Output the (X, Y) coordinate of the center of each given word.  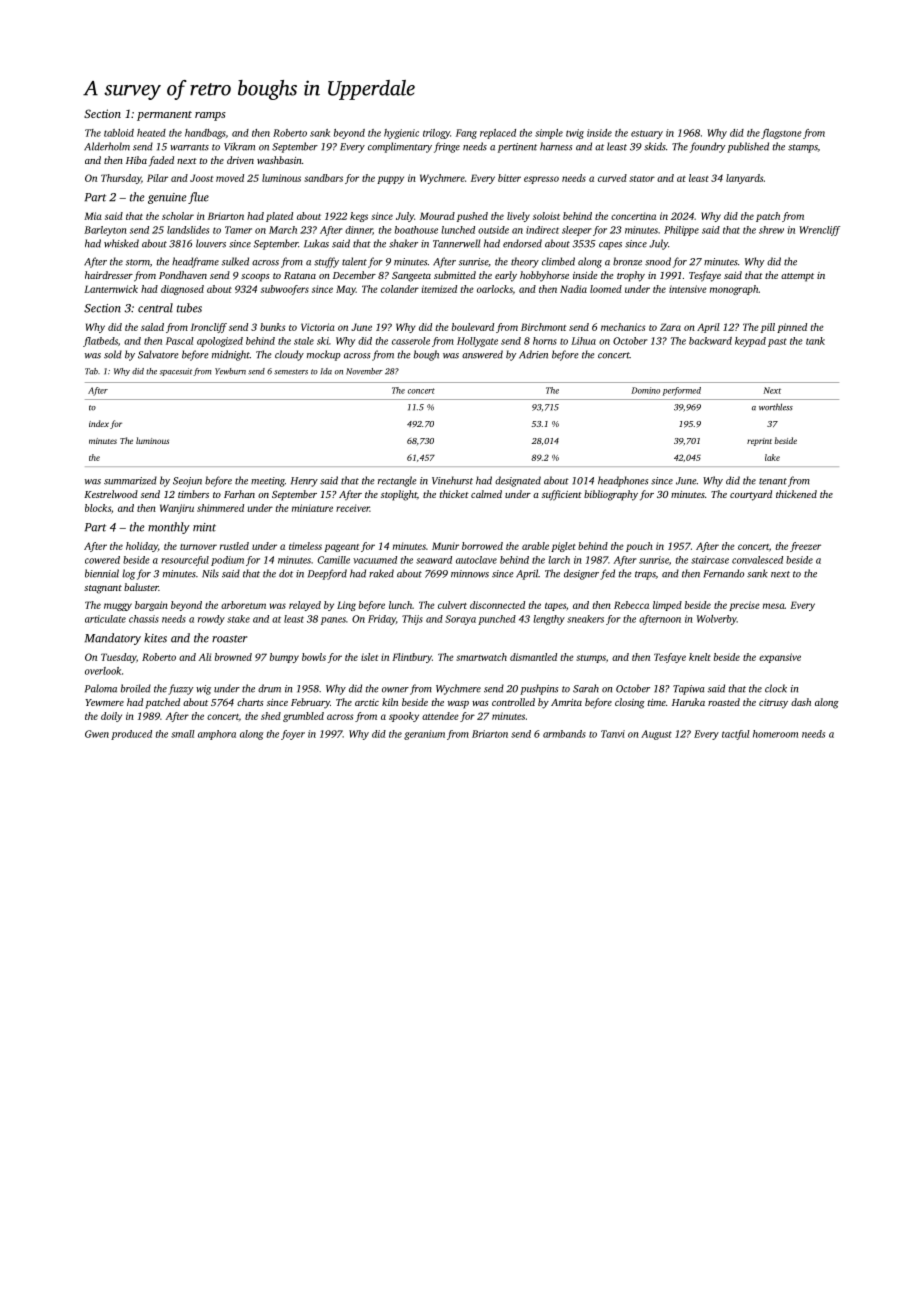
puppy (390, 180)
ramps (210, 116)
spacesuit (176, 372)
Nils (210, 573)
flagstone (781, 134)
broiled (136, 688)
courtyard (751, 495)
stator (642, 179)
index (99, 423)
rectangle (397, 481)
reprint (759, 442)
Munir (445, 546)
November (364, 371)
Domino (645, 390)
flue (198, 198)
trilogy (436, 134)
